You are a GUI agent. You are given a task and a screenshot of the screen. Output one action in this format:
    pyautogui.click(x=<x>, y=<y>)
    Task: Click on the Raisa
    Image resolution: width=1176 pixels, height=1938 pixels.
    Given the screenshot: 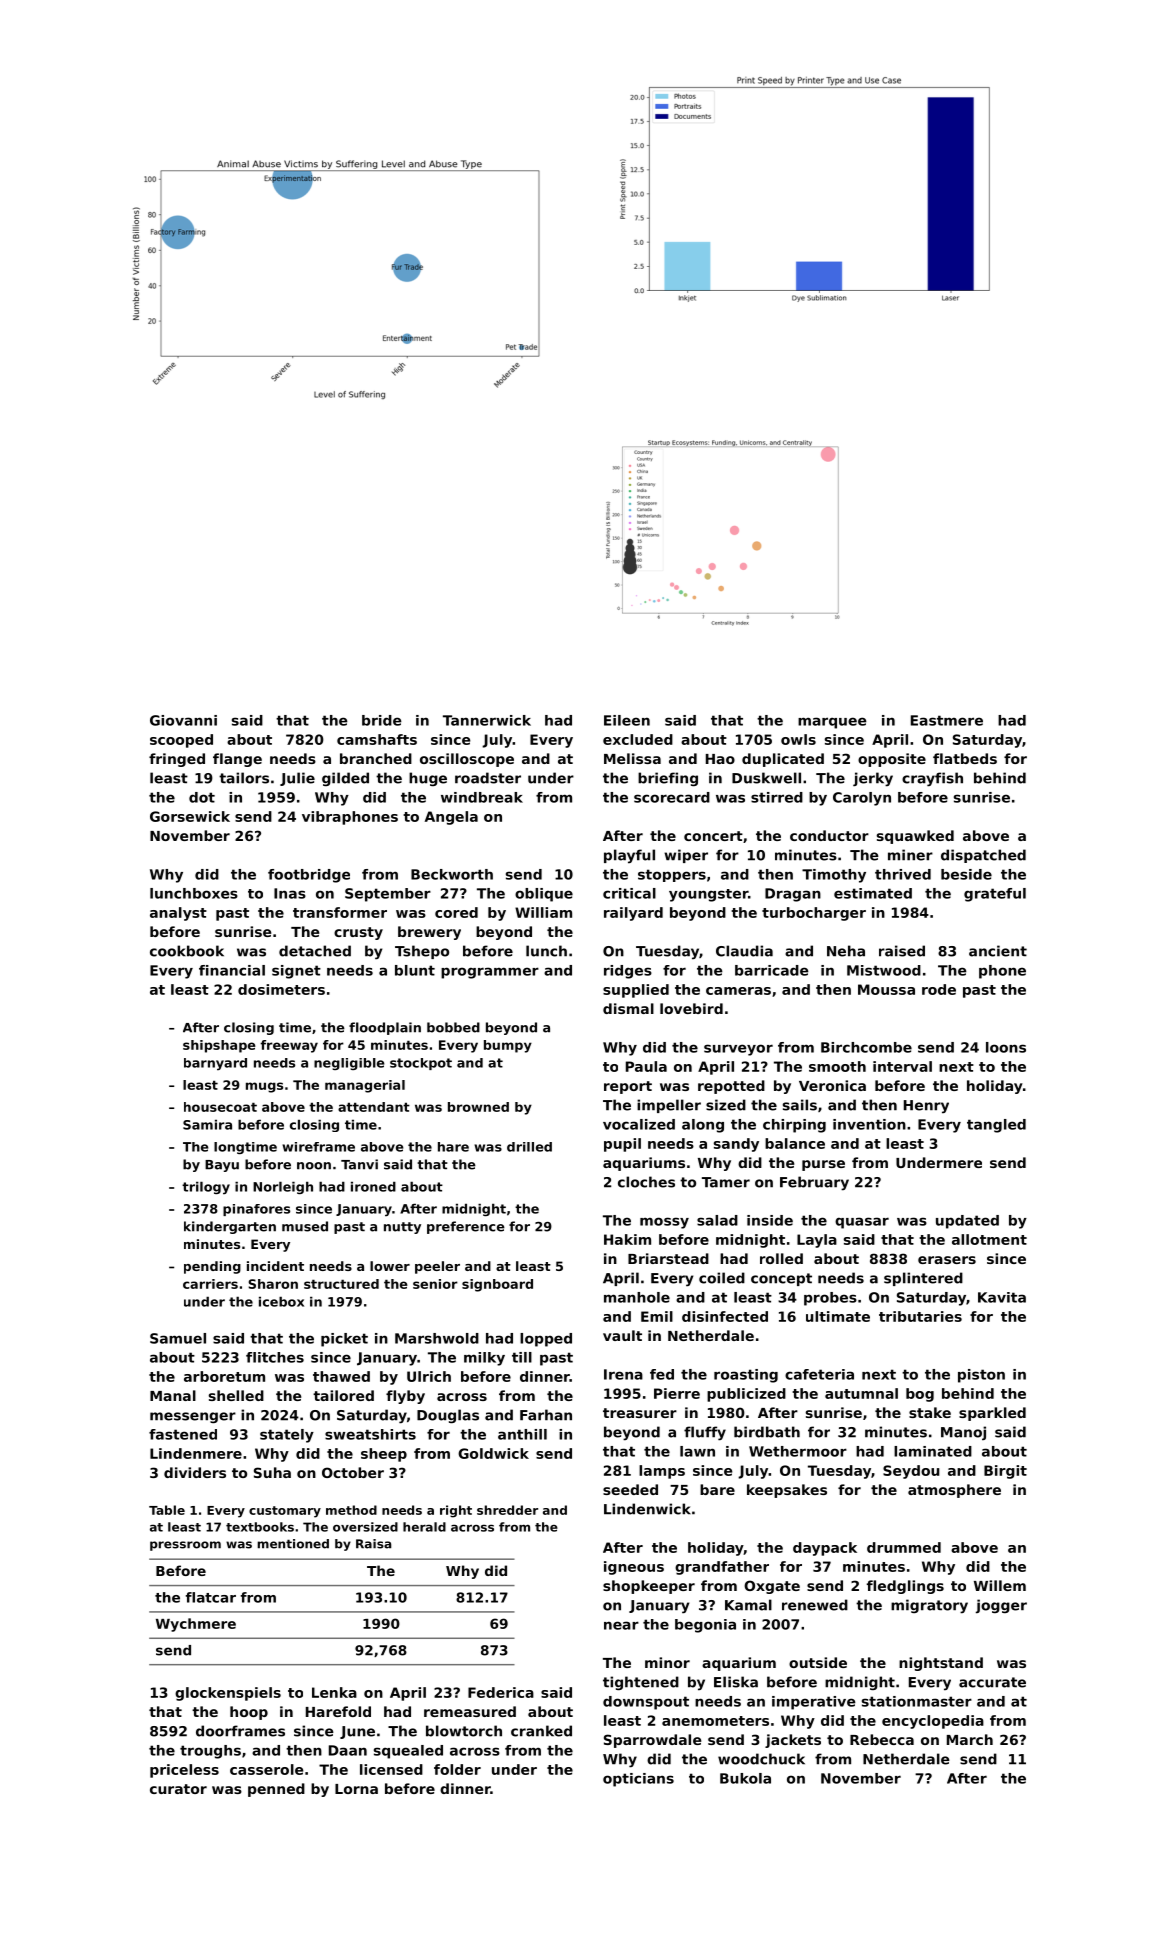 What is the action you would take?
    pyautogui.click(x=373, y=1544)
